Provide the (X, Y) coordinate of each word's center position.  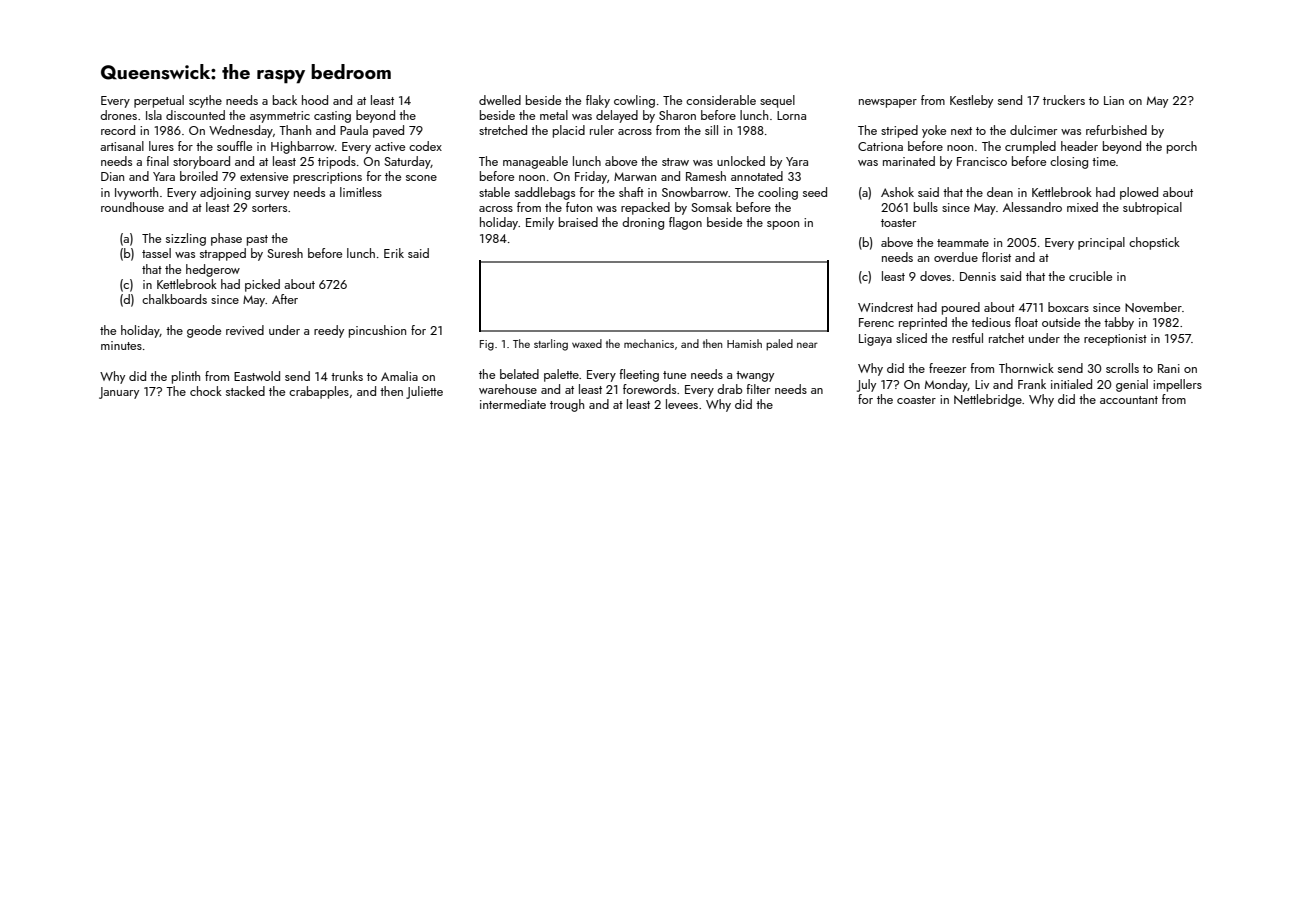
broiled (199, 176)
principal (1101, 243)
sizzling (186, 239)
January (119, 393)
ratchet (1006, 338)
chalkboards (174, 299)
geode (204, 331)
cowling (634, 101)
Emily (540, 223)
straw (675, 162)
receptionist (1115, 340)
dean (1000, 192)
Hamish (744, 343)
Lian (1114, 100)
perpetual (159, 101)
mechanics (649, 343)
